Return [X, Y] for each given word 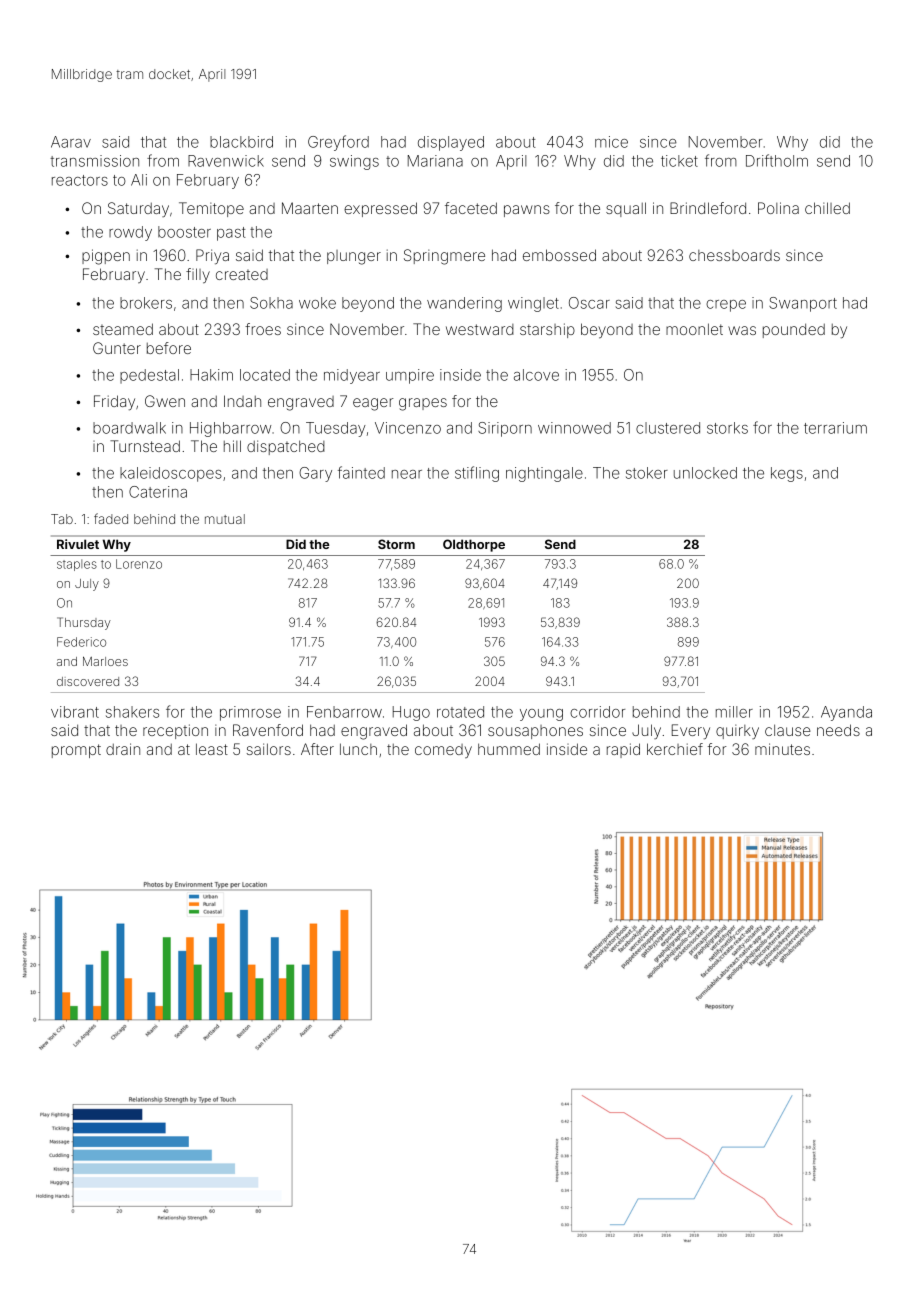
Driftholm [777, 160]
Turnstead [145, 446]
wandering [464, 304]
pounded [794, 330]
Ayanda [846, 713]
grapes [423, 404]
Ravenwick [226, 161]
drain [123, 749]
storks [727, 428]
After [317, 749]
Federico [81, 642]
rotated [460, 712]
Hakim [211, 375]
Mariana [435, 161]
